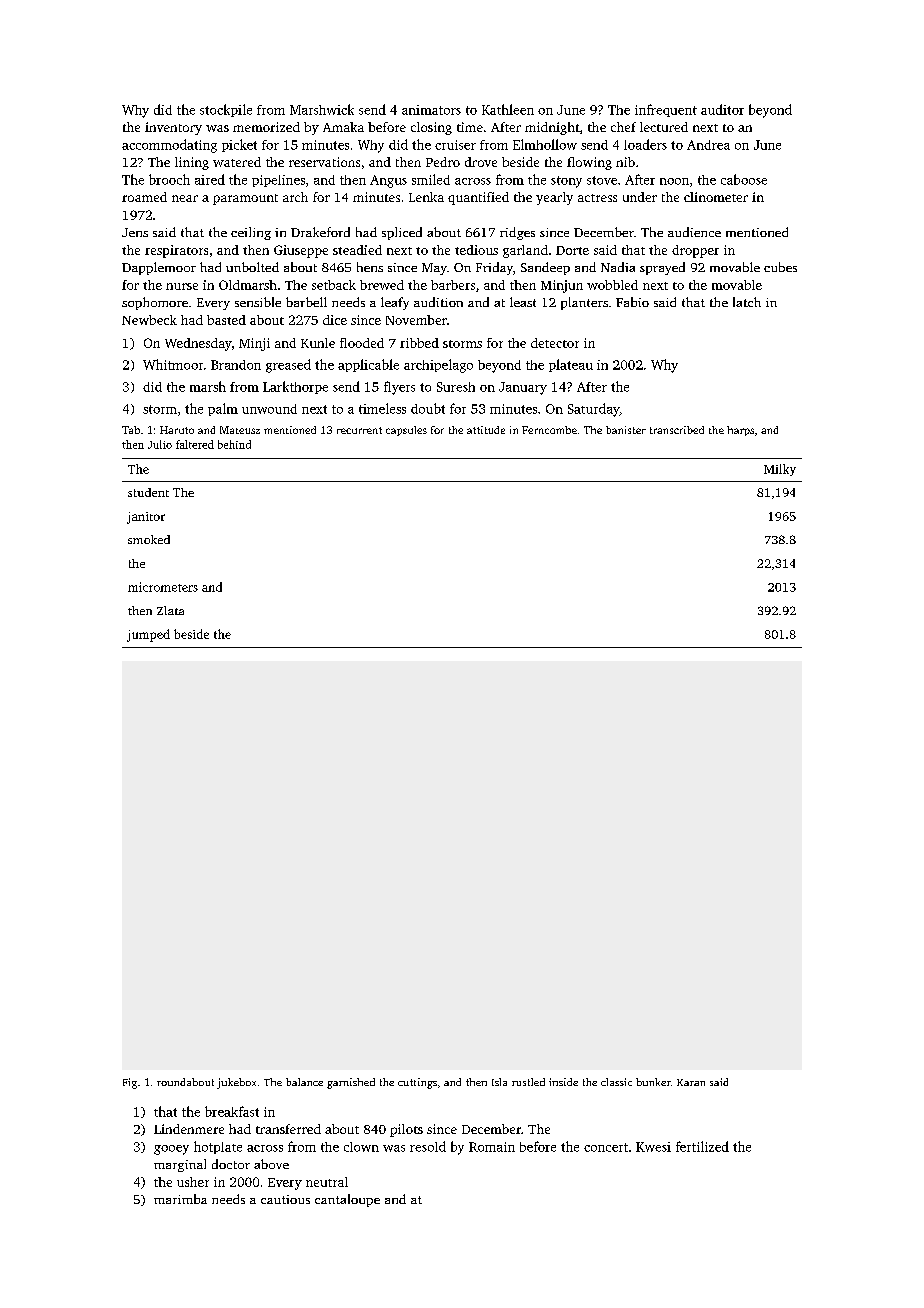 This image has height=1308, width=924. What do you see at coordinates (347, 1200) in the image?
I see `cantaloupe` at bounding box center [347, 1200].
